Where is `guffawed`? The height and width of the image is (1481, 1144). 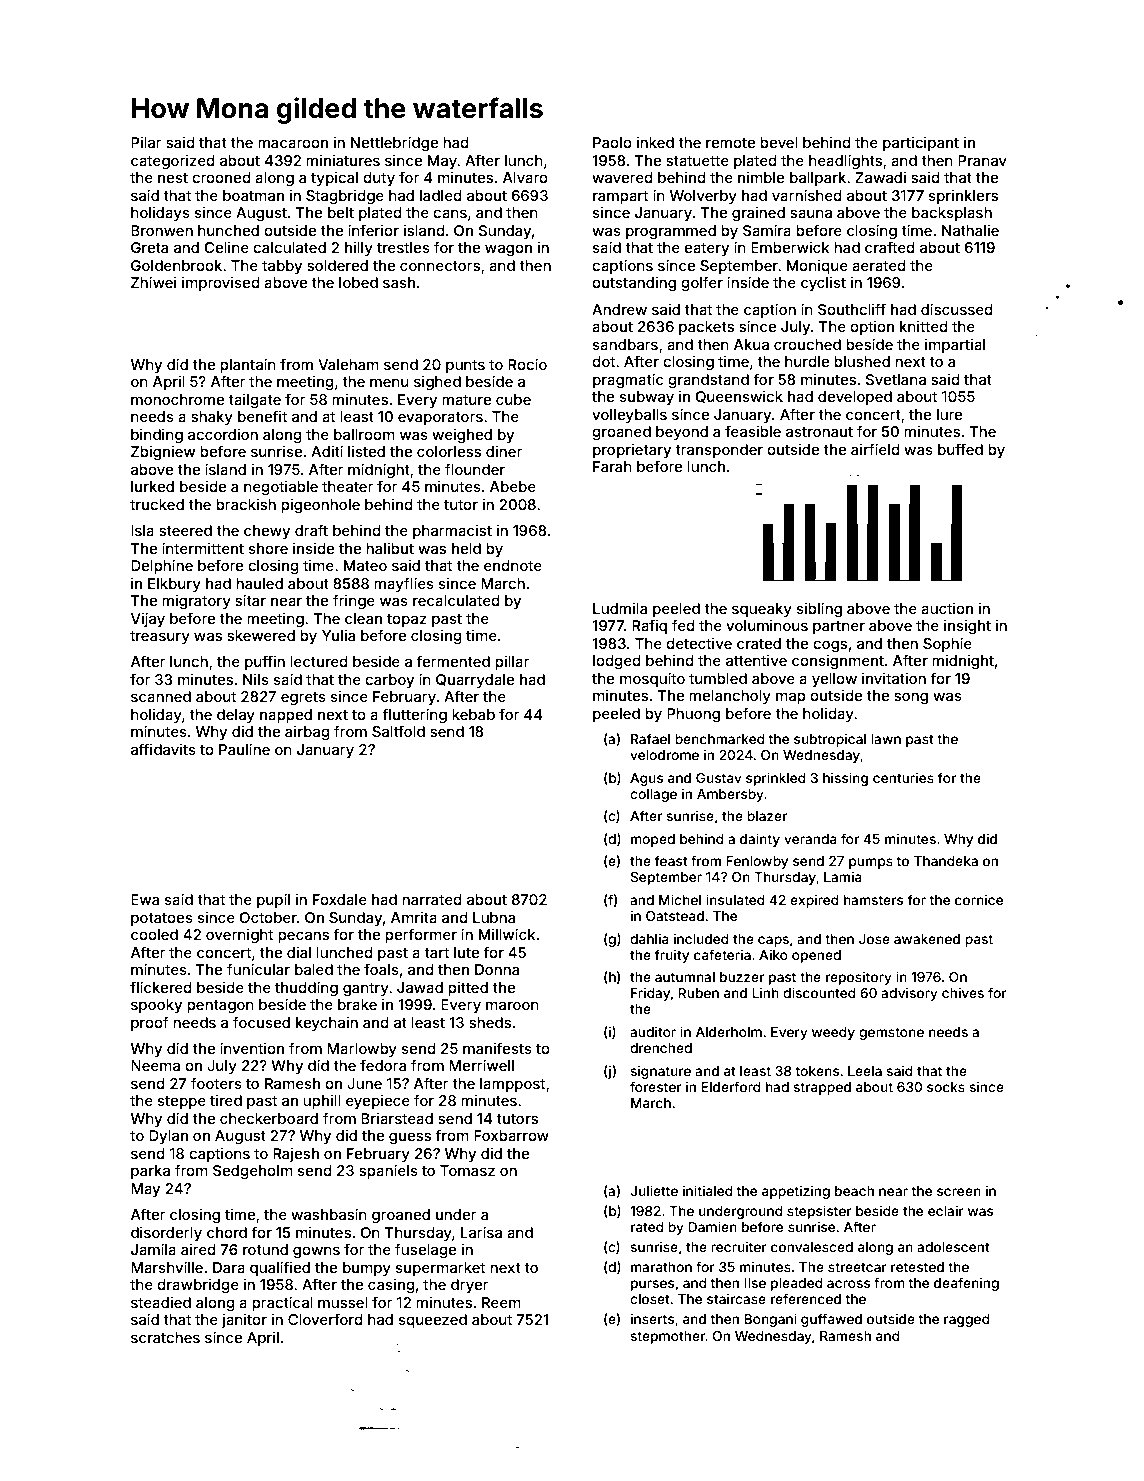
guffawed is located at coordinates (831, 1320).
